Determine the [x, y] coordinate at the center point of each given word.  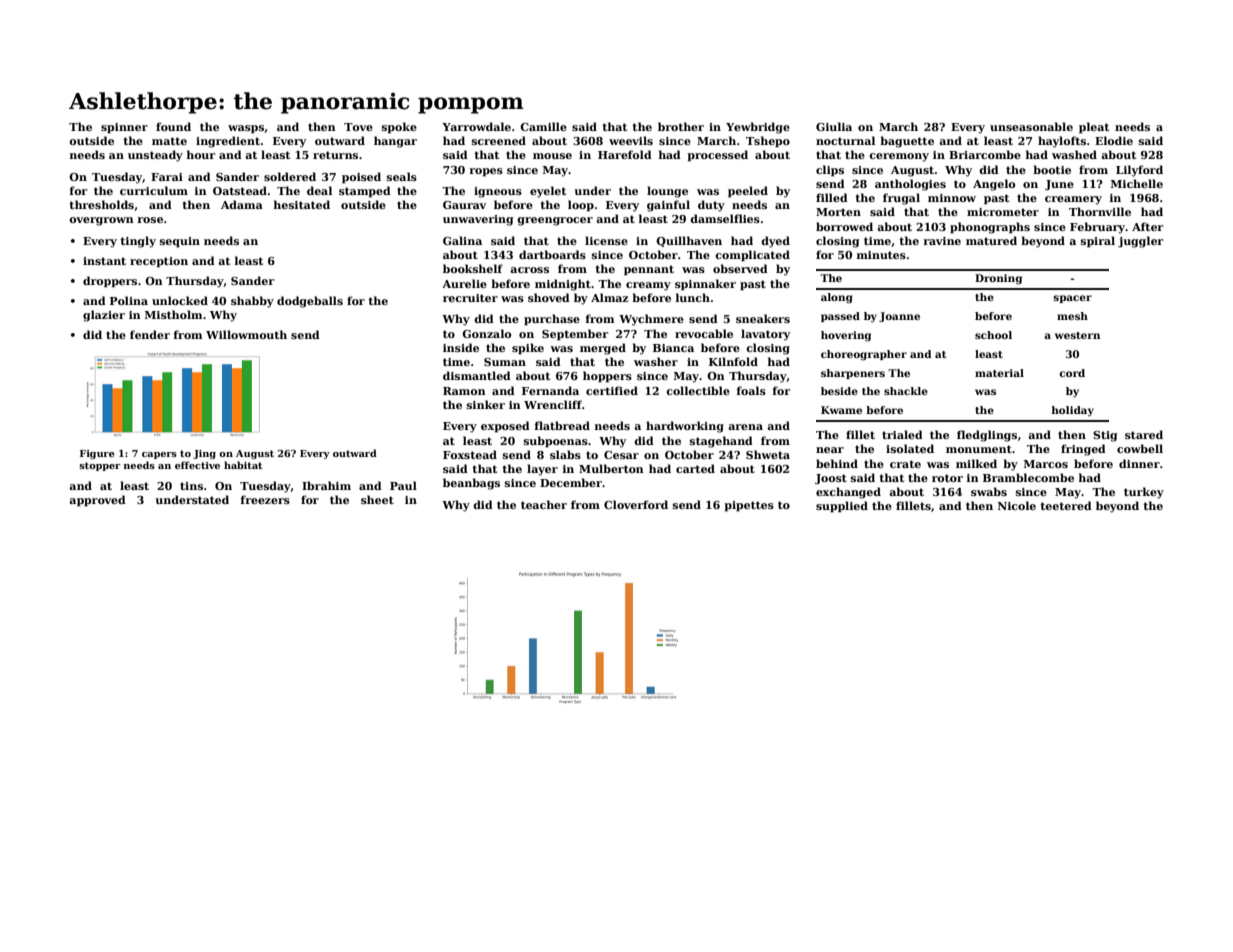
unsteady [155, 156]
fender [150, 334]
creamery [1073, 200]
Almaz [610, 297]
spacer [1072, 299]
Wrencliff [553, 404]
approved [97, 501]
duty [711, 206]
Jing [204, 454]
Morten [838, 212]
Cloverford [636, 504]
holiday [1072, 411]
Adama [242, 204]
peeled [748, 192]
